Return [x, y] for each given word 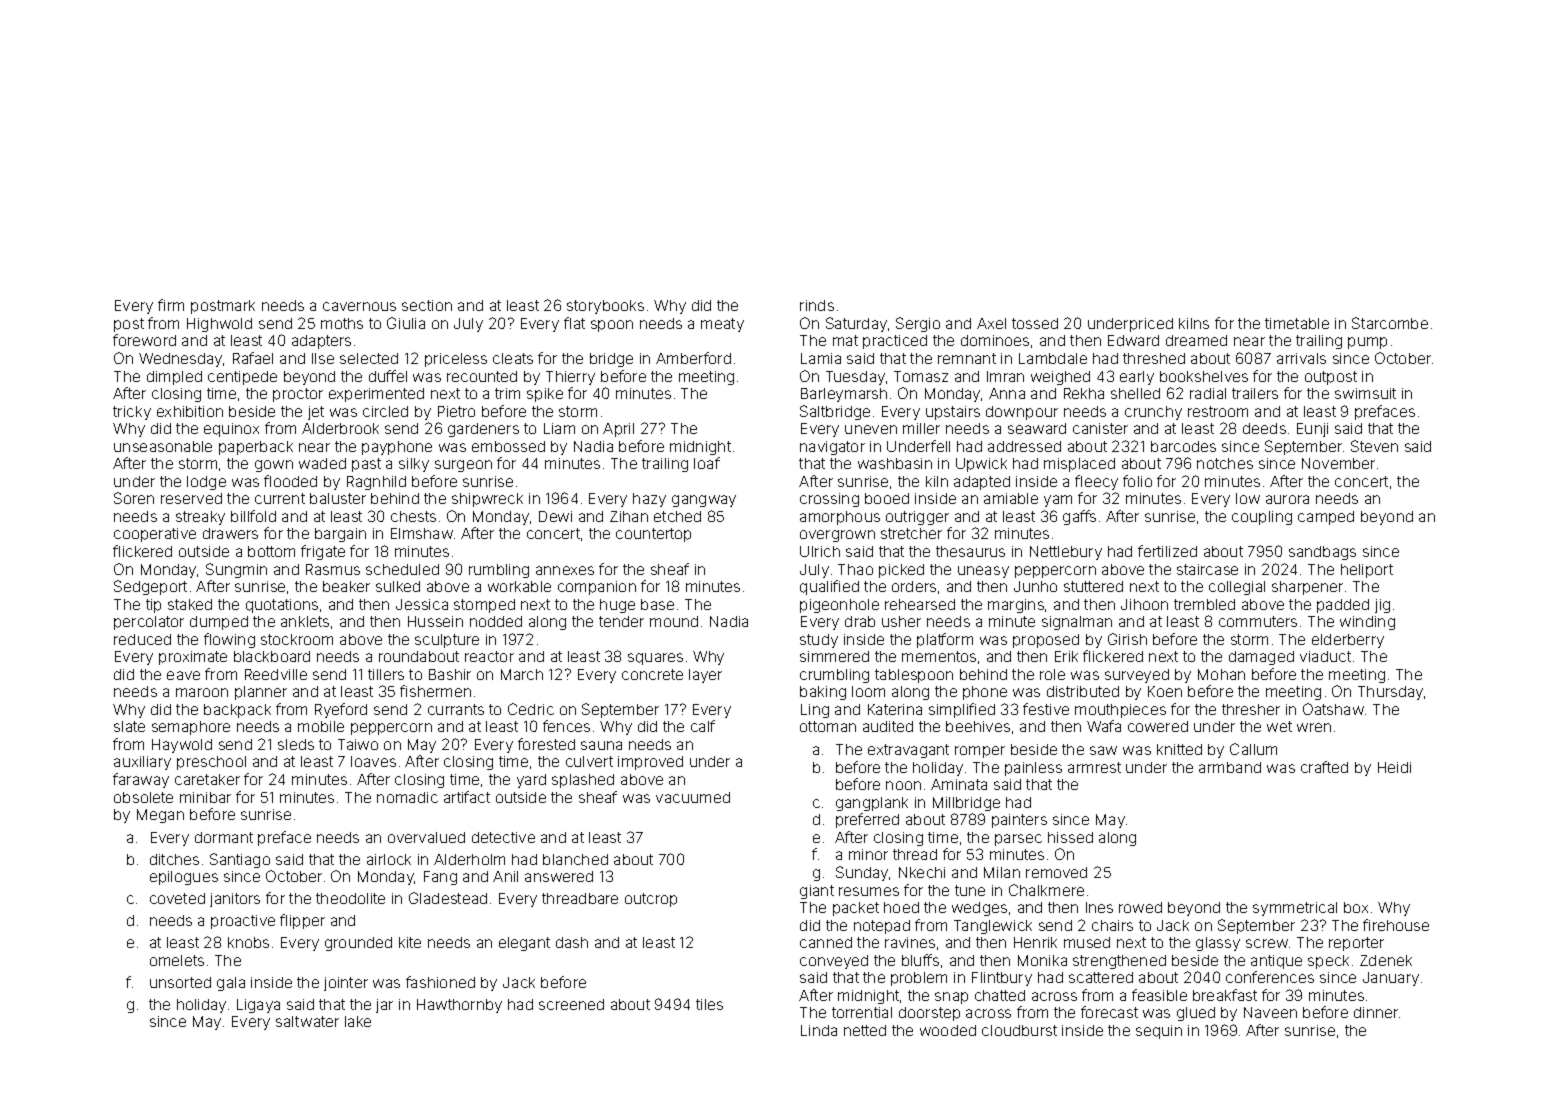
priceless [456, 360]
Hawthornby [459, 1006]
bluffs [920, 960]
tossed [1035, 323]
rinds [817, 305]
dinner [1376, 1012]
